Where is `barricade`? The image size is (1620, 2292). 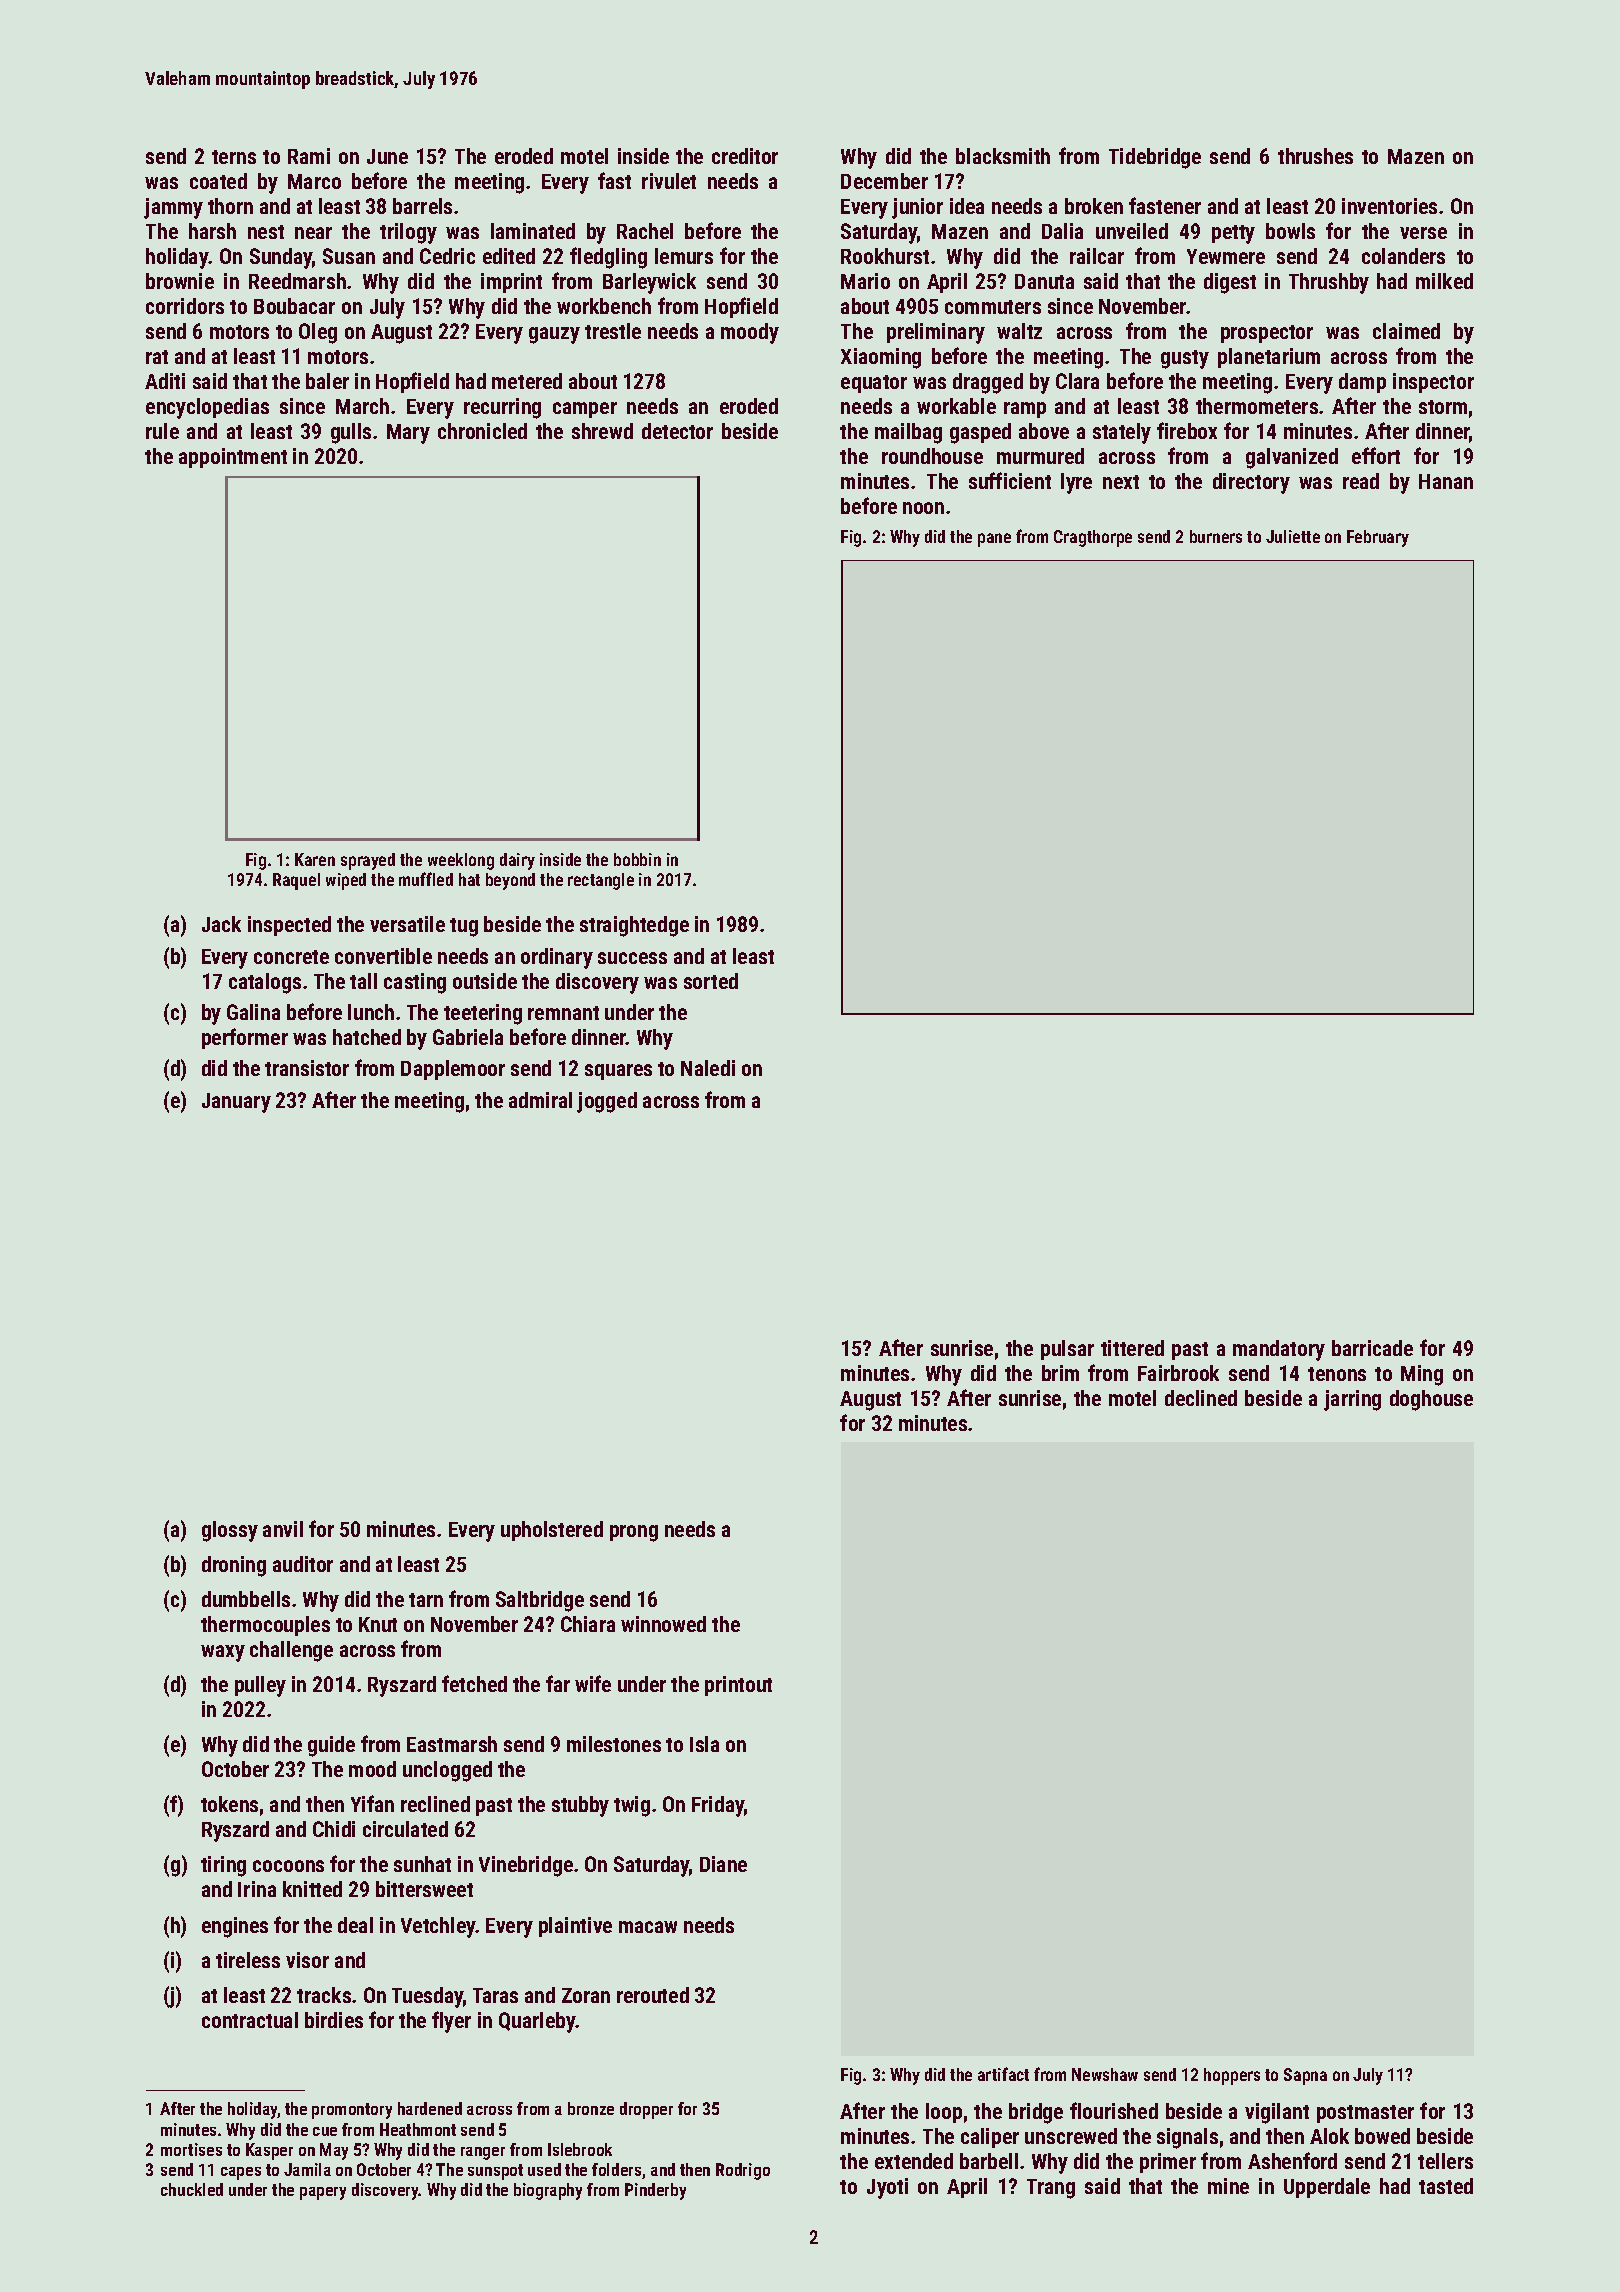 barricade is located at coordinates (1372, 1348).
